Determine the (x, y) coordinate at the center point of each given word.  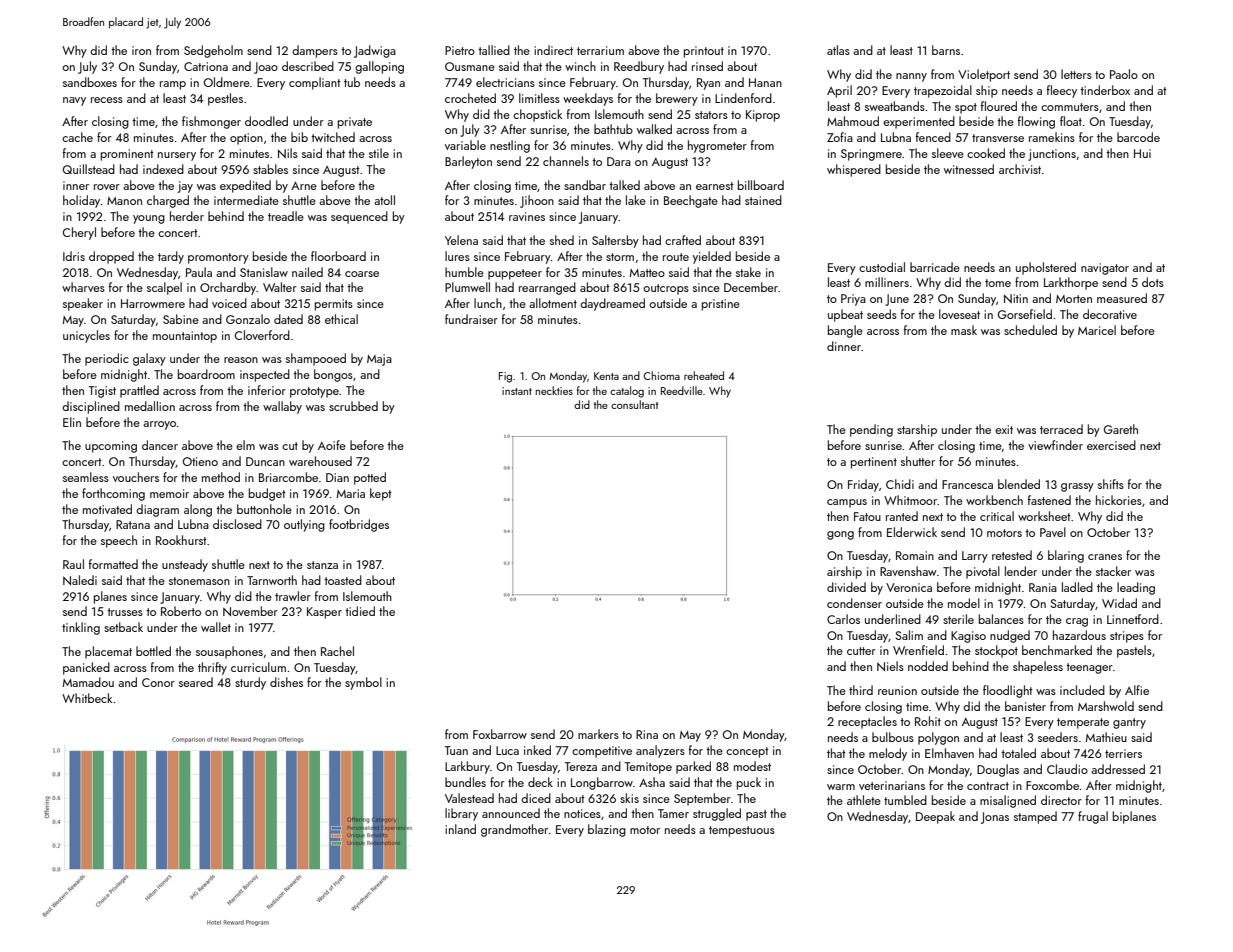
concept (747, 752)
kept (381, 494)
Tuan (456, 750)
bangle (845, 331)
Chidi (900, 484)
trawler (293, 596)
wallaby (282, 407)
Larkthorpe (1071, 283)
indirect (553, 50)
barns (946, 50)
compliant (315, 83)
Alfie (1137, 690)
